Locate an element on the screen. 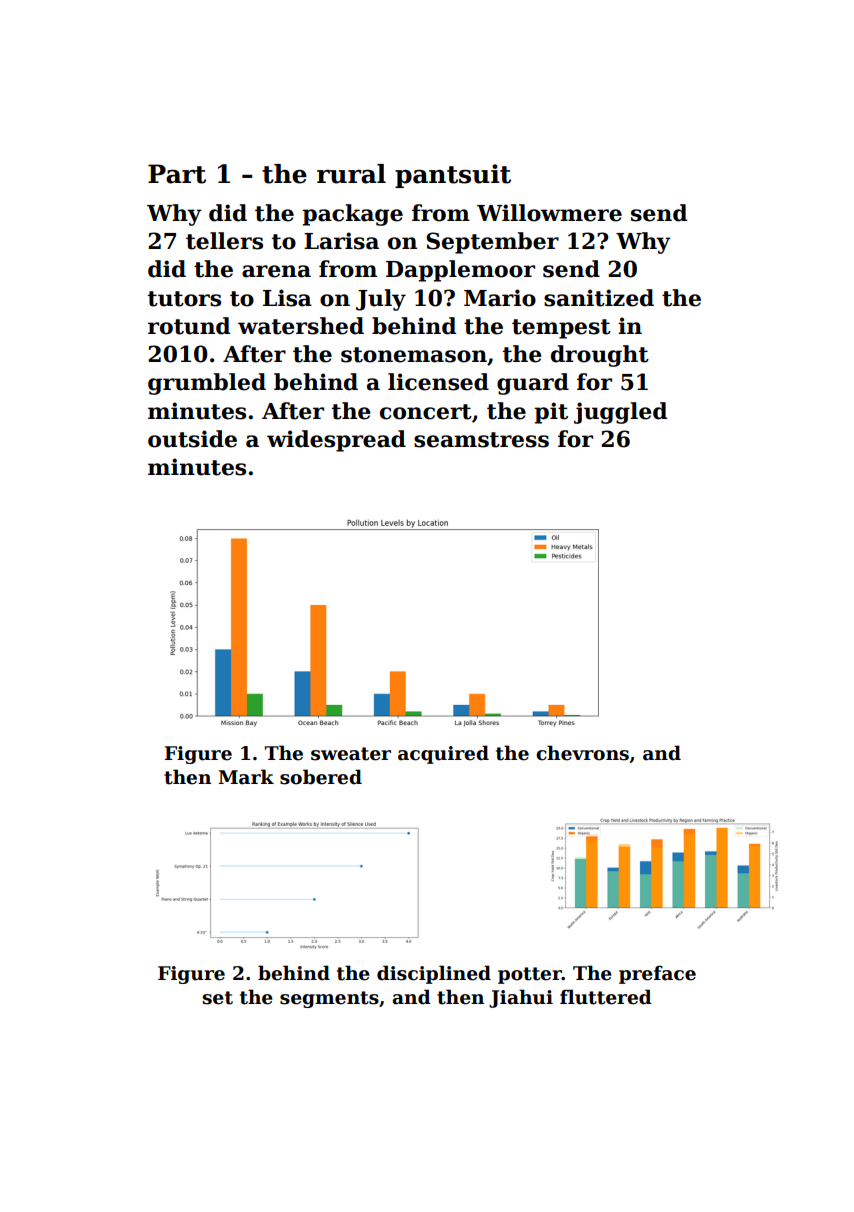  Willowmere is located at coordinates (549, 213).
